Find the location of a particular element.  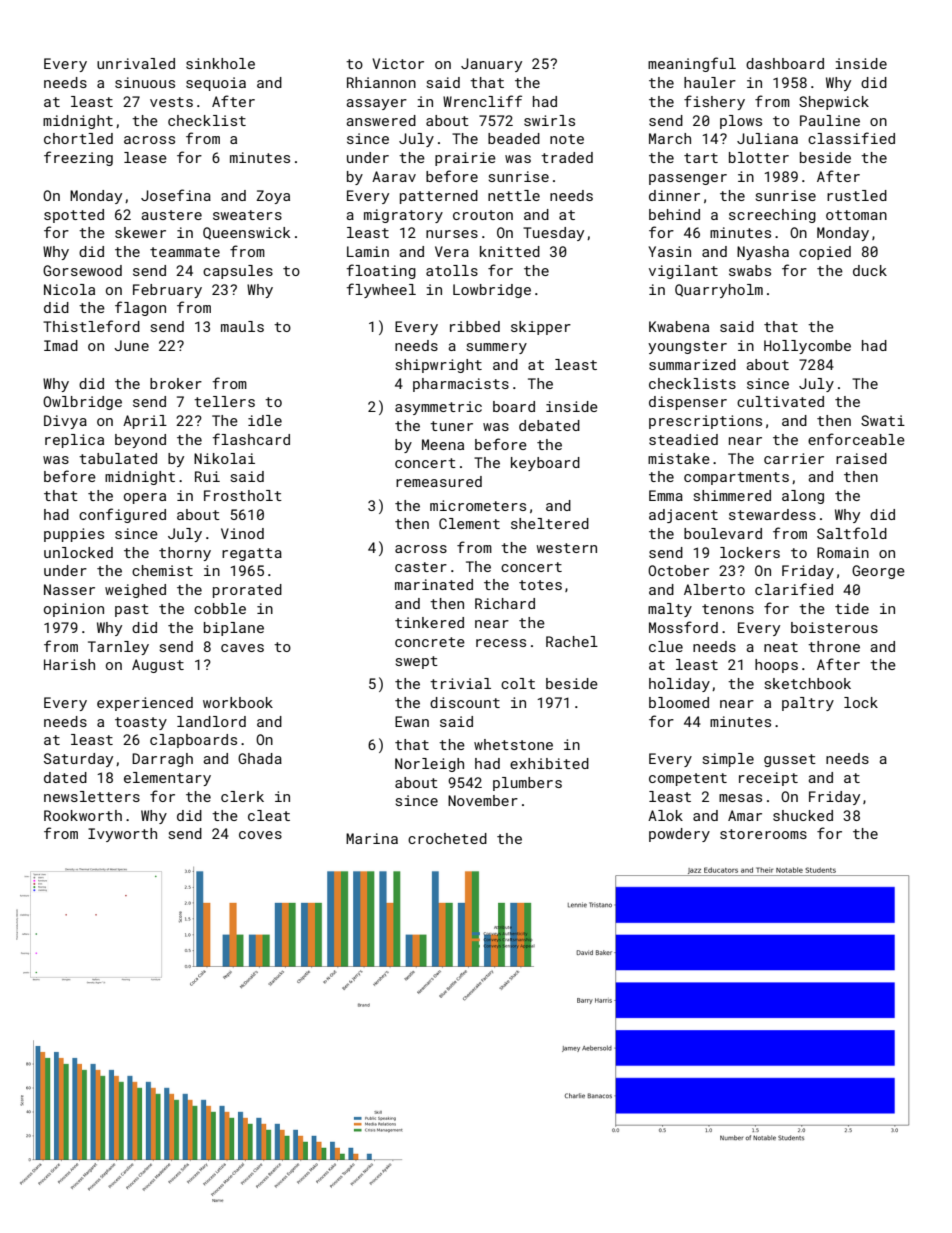

sheltered is located at coordinates (550, 523).
